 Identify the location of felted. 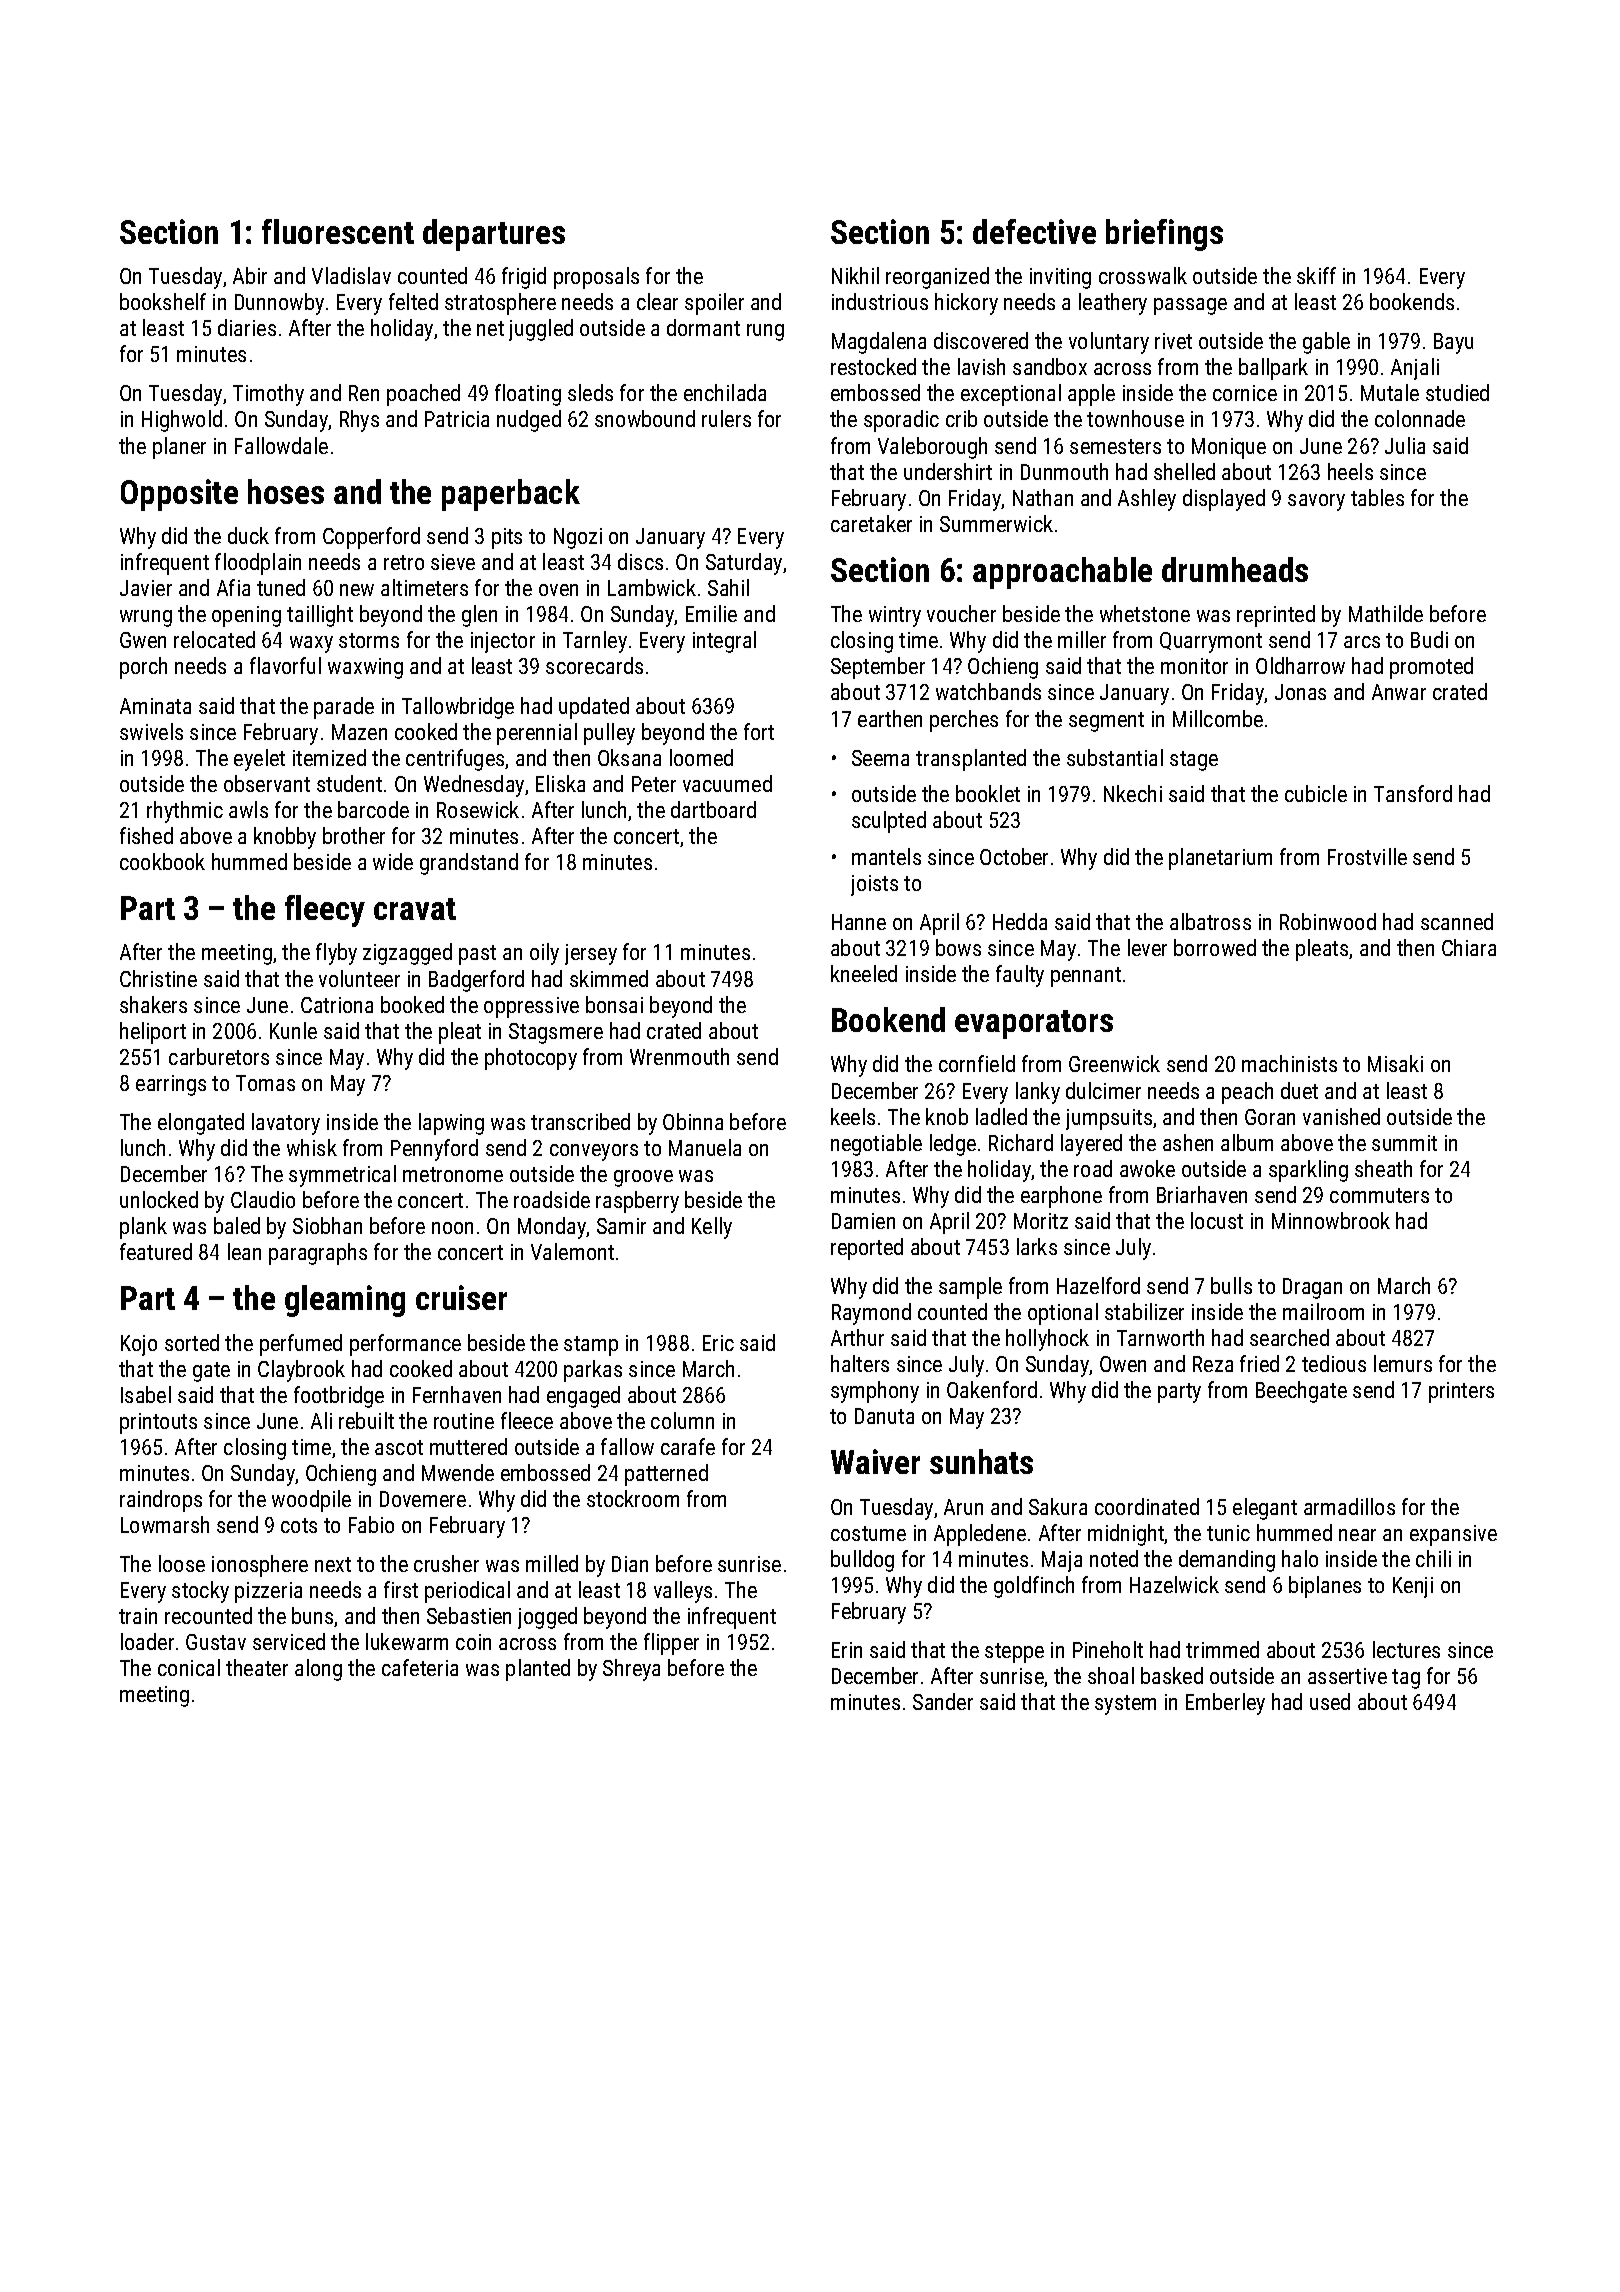
(413, 301).
